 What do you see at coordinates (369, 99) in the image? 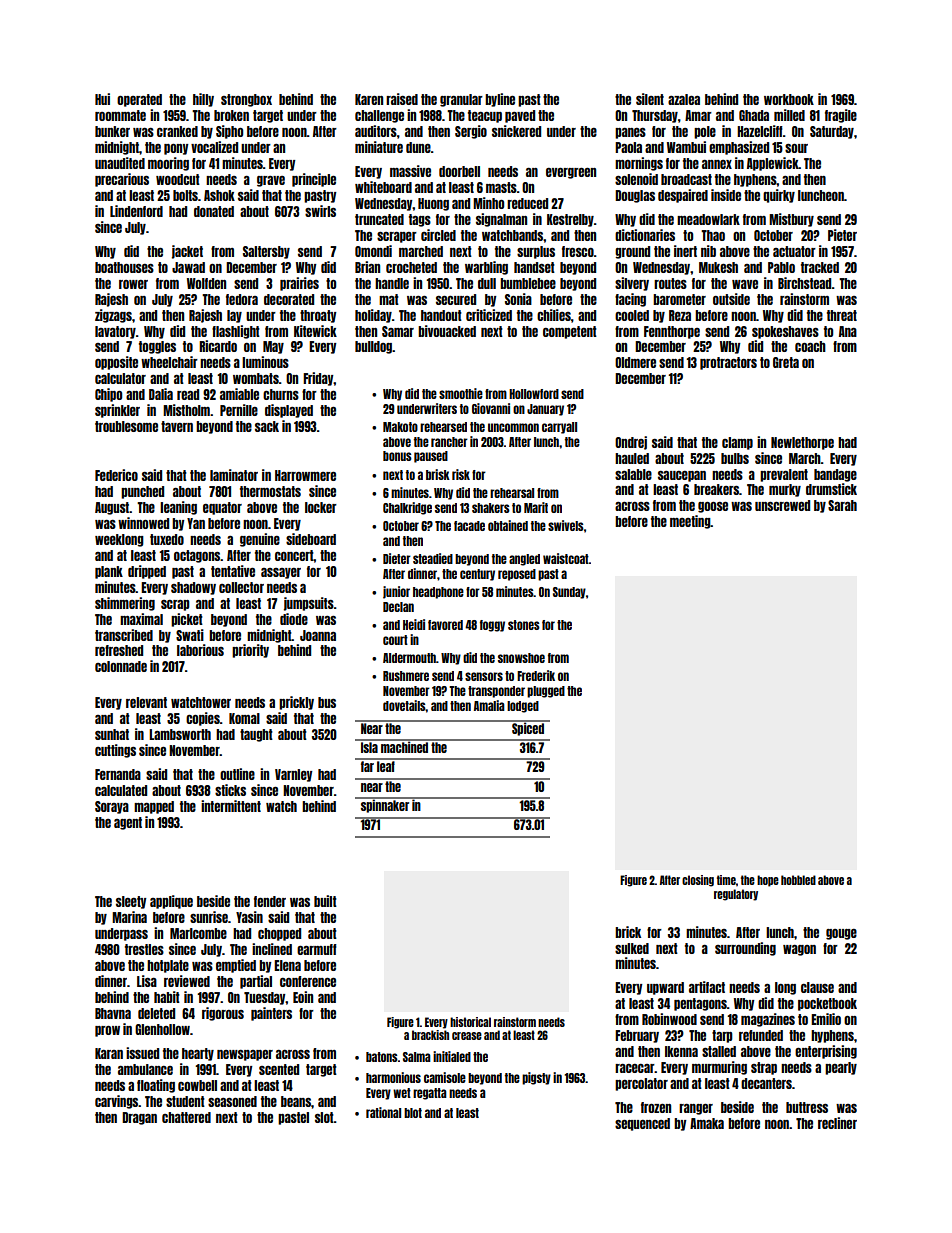
I see `Karen` at bounding box center [369, 99].
